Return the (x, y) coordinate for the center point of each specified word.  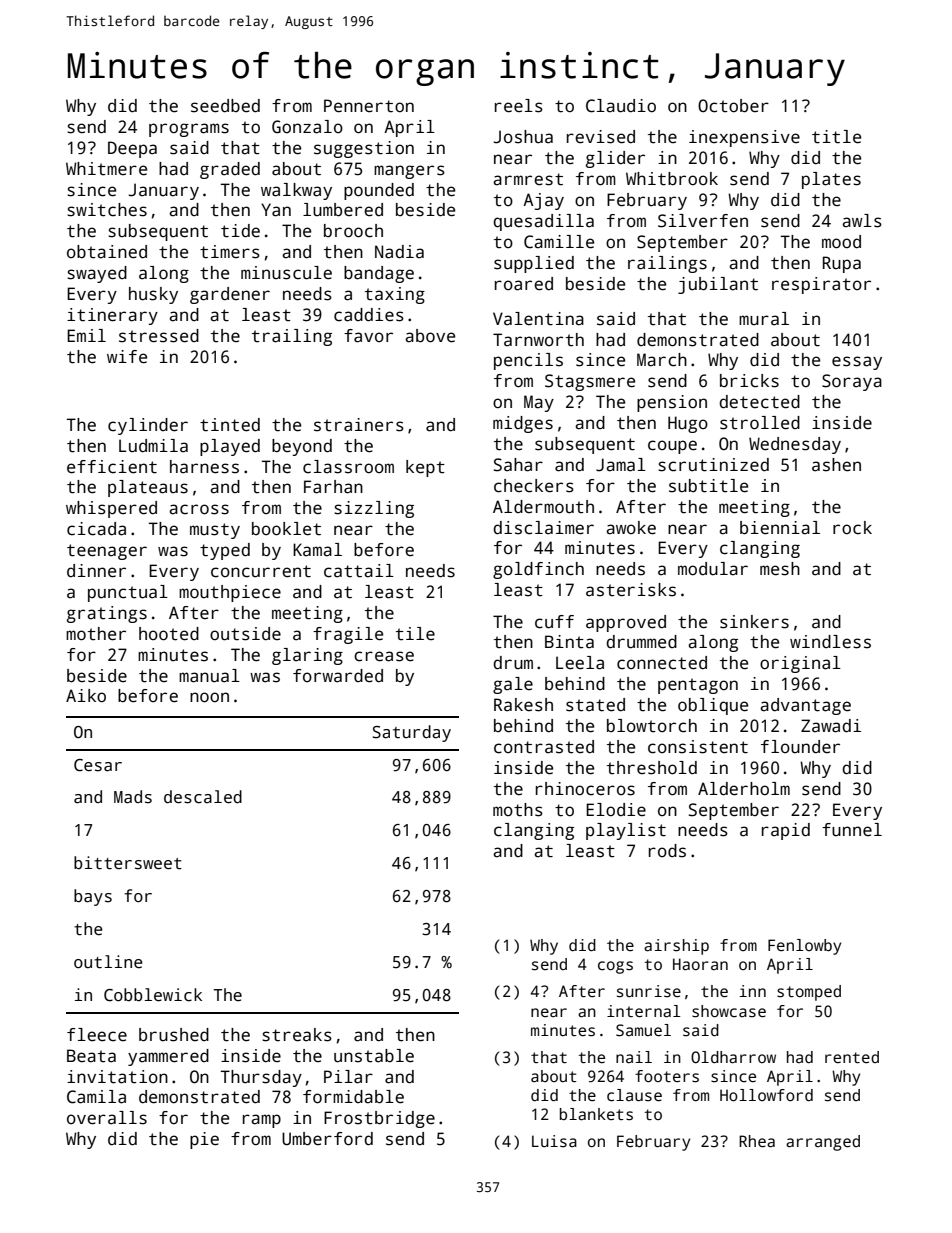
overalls (107, 1118)
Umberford (327, 1139)
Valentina (538, 319)
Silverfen (703, 221)
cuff (554, 622)
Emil (86, 335)
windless (830, 642)
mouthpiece (230, 593)
